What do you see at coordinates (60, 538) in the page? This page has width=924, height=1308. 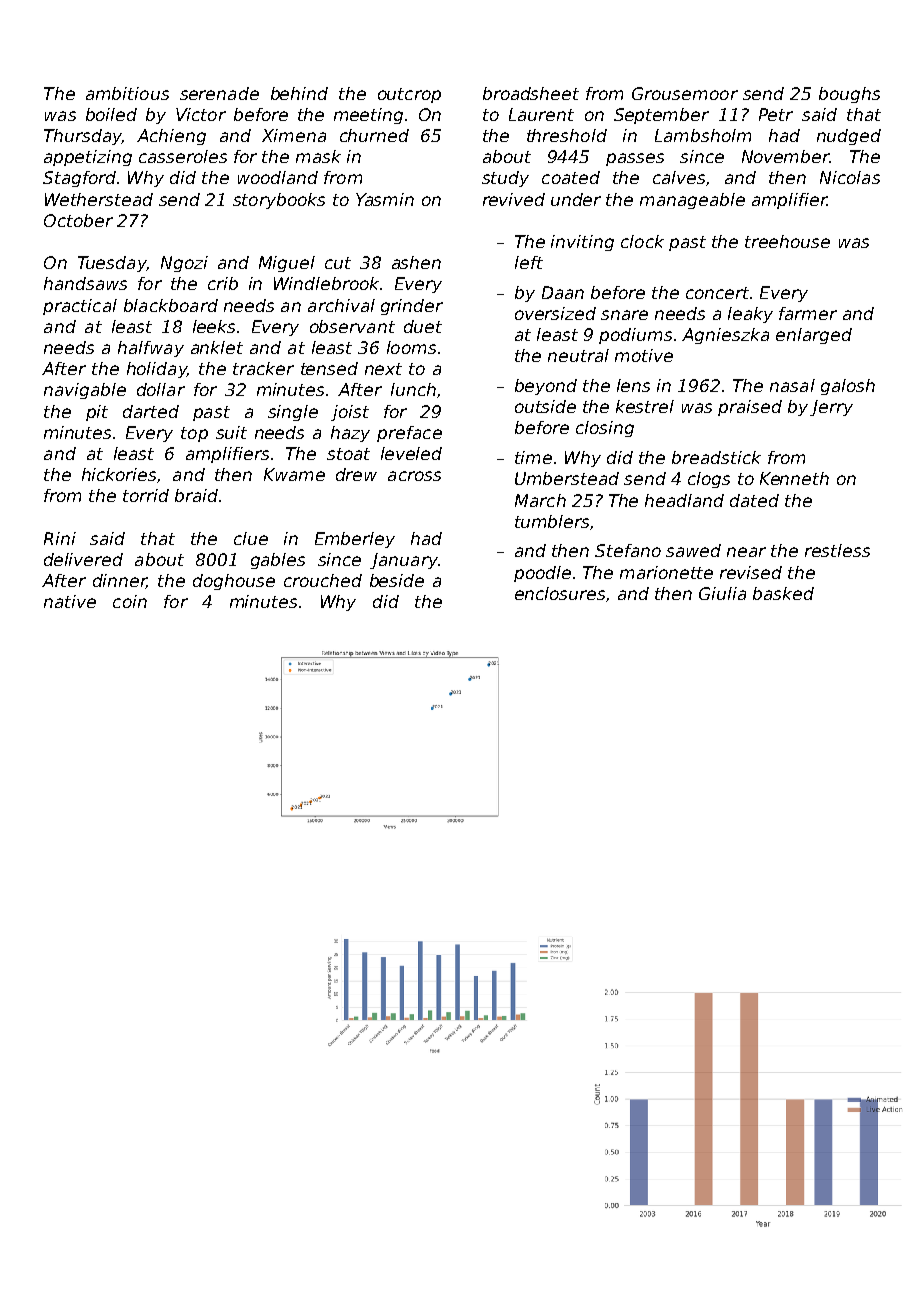 I see `Rini` at bounding box center [60, 538].
